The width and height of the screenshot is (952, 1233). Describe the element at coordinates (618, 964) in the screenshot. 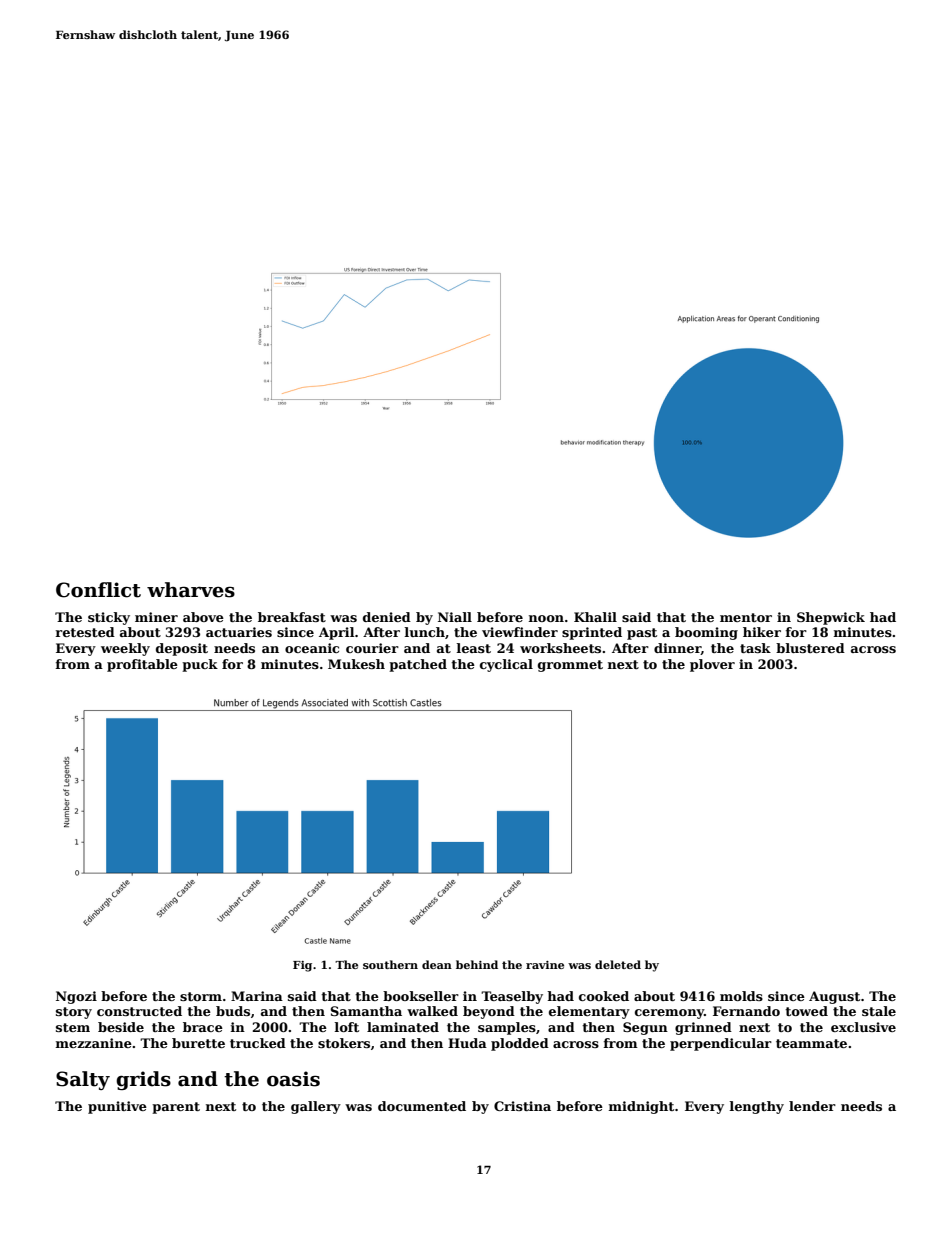

I see `deleted` at that location.
